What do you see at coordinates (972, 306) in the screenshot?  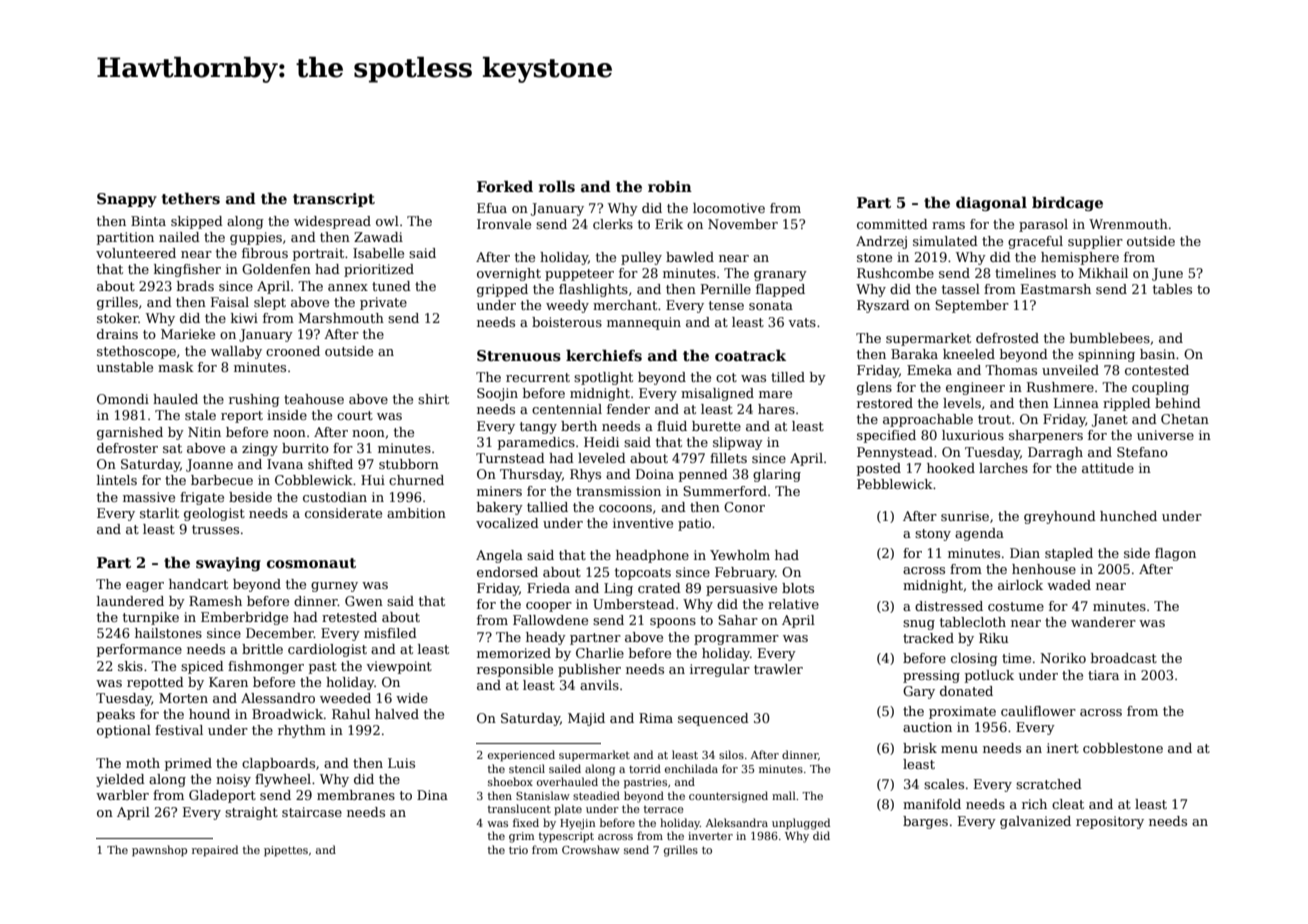 I see `September` at bounding box center [972, 306].
